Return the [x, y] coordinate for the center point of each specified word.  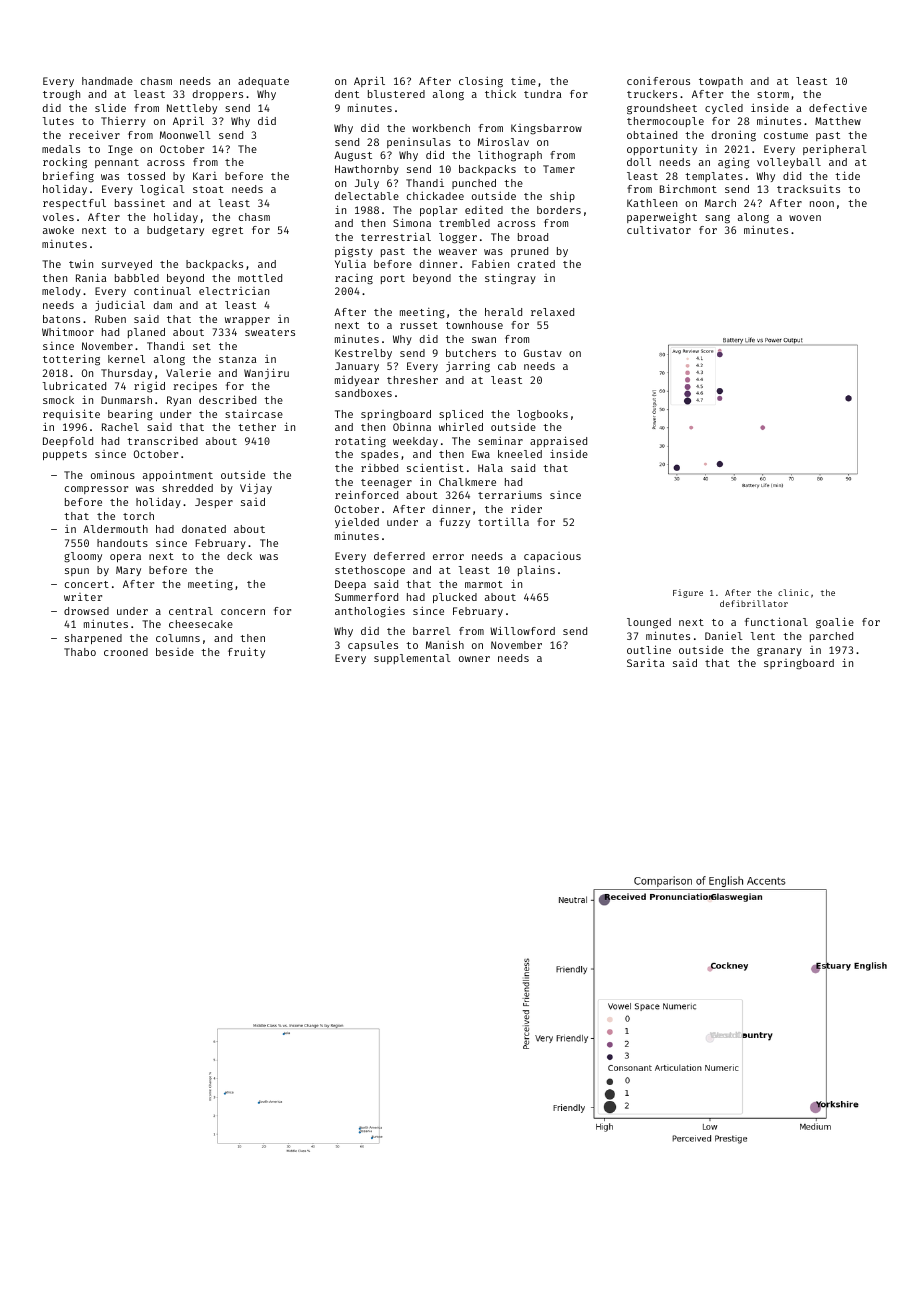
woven [805, 218]
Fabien [490, 264]
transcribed [162, 441]
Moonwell [185, 135]
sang [717, 219]
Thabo [80, 652]
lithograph [510, 156]
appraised [558, 441]
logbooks [542, 415]
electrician [234, 291]
